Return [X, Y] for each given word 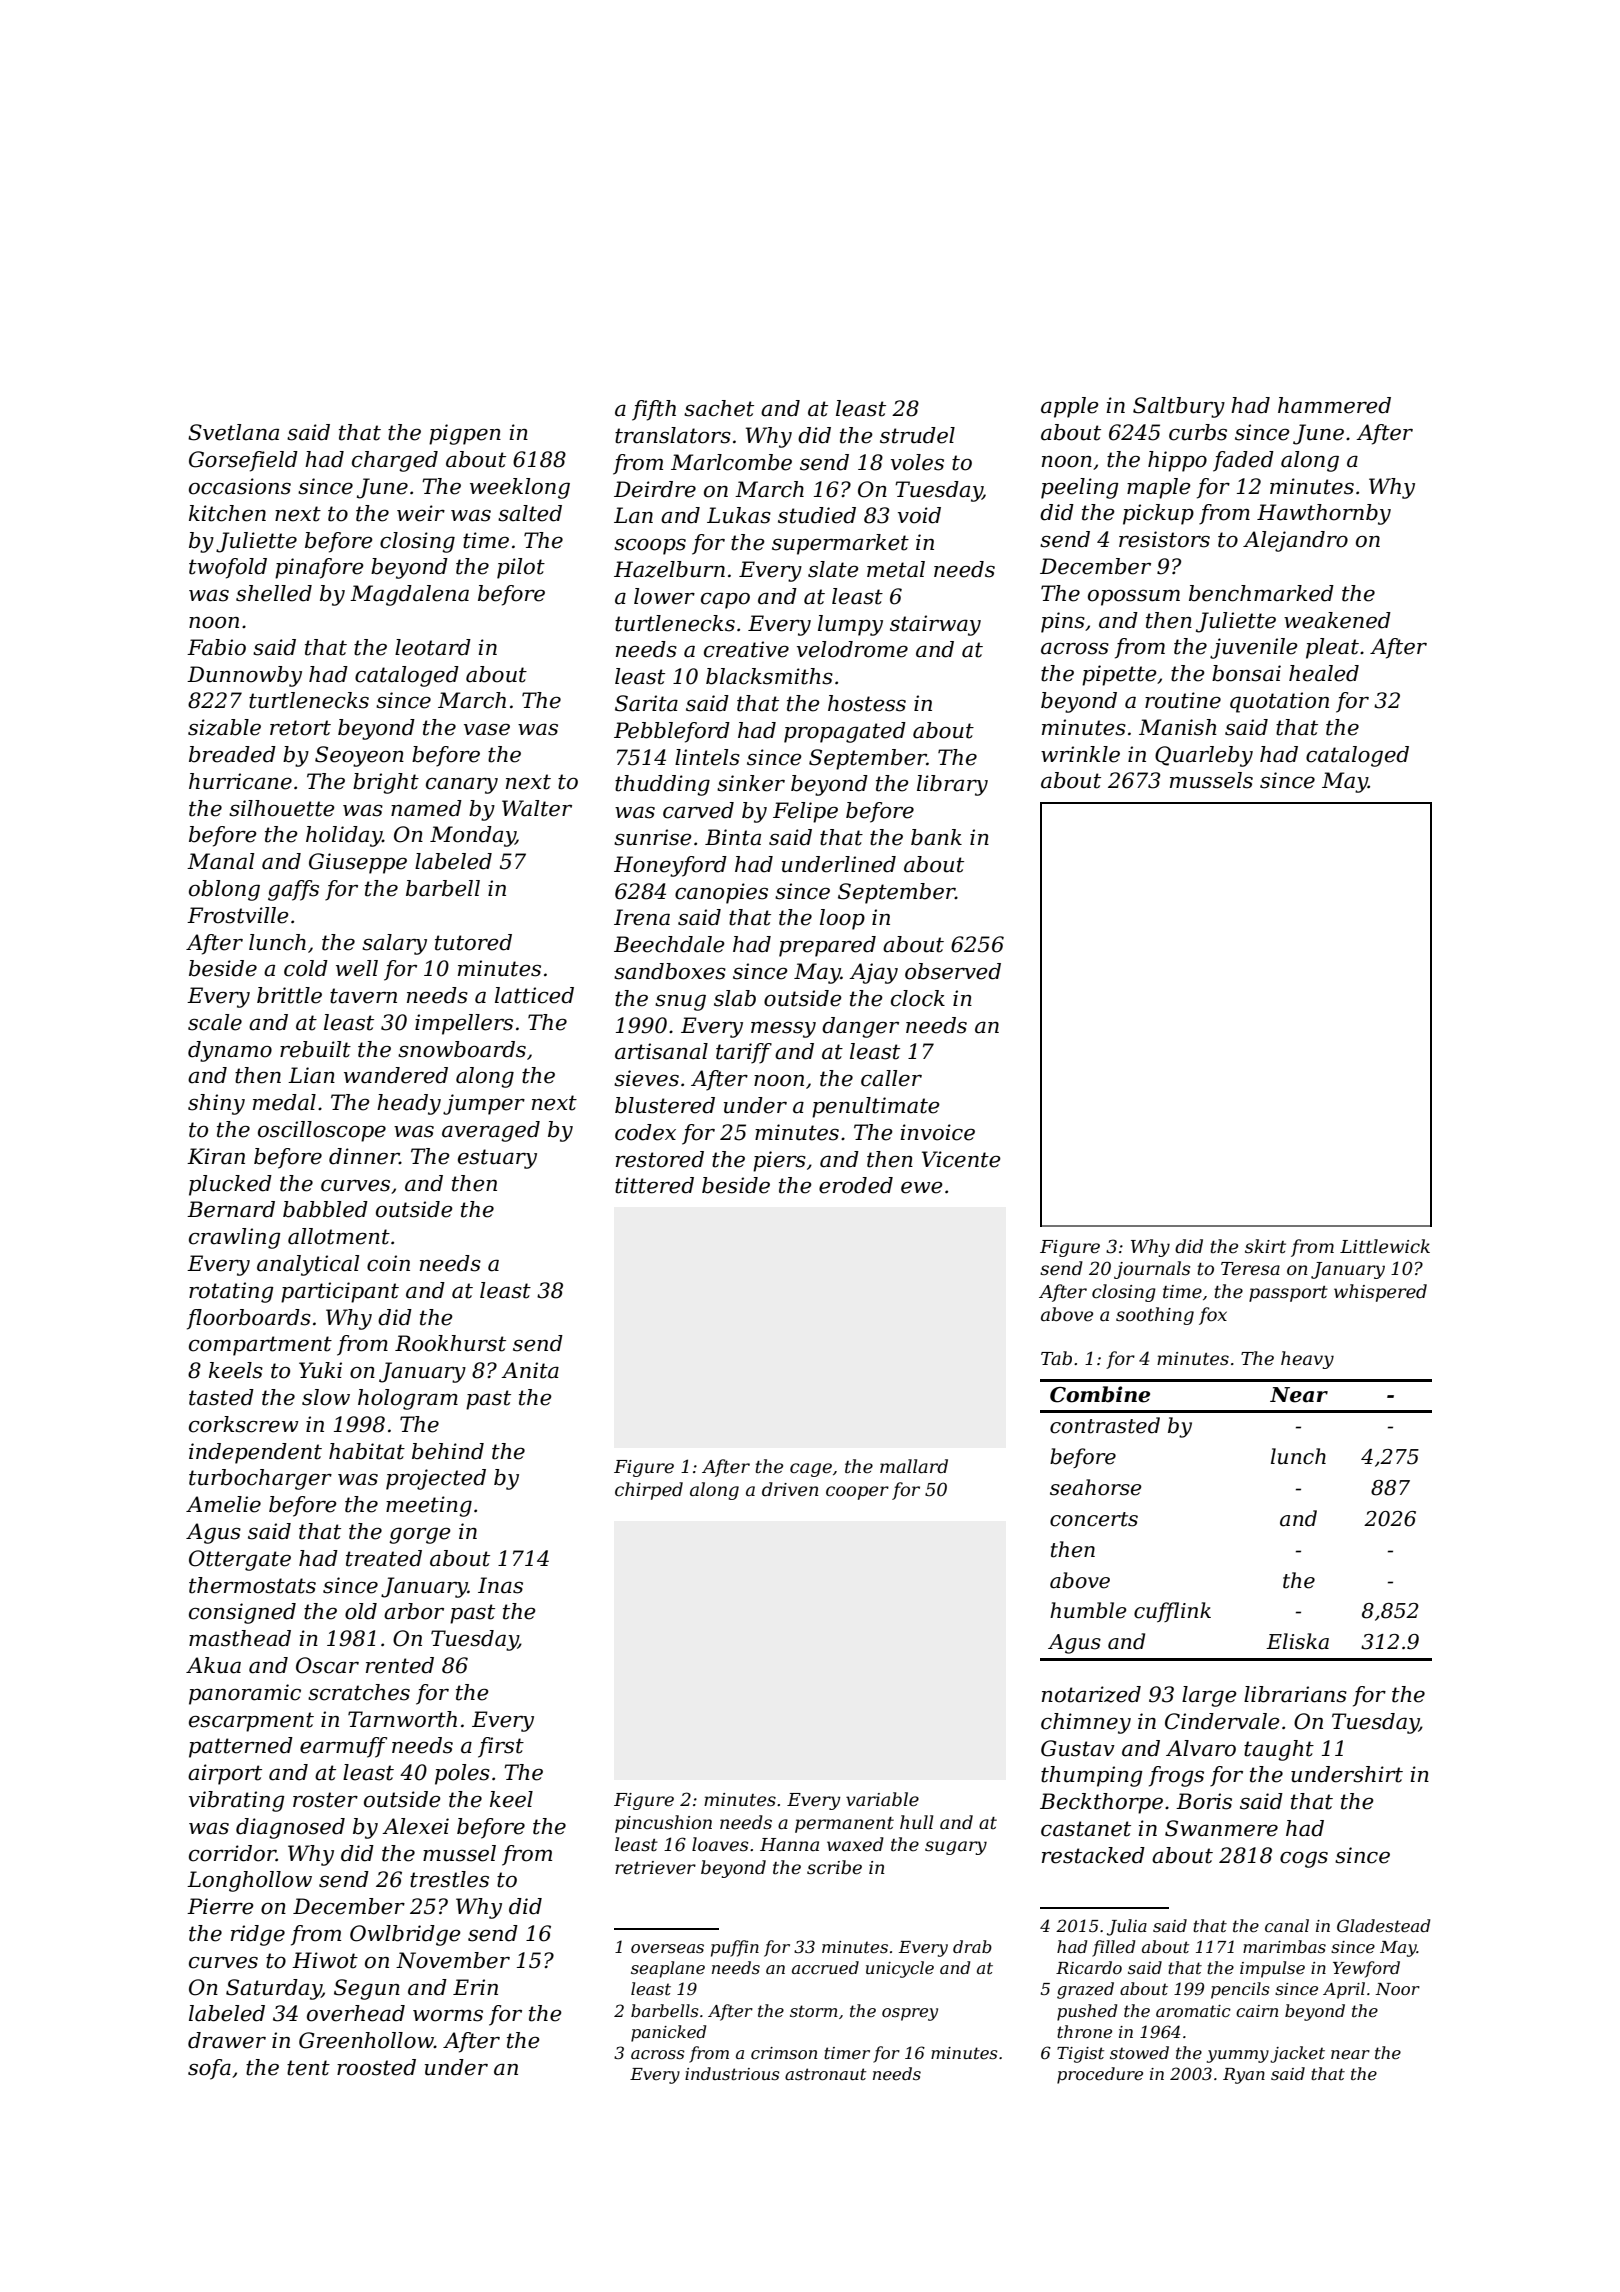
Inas [500, 1585]
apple [1070, 407]
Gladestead [1383, 1925]
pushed [1087, 2012]
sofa [209, 2069]
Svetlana [233, 432]
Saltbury [1179, 407]
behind [448, 1451]
